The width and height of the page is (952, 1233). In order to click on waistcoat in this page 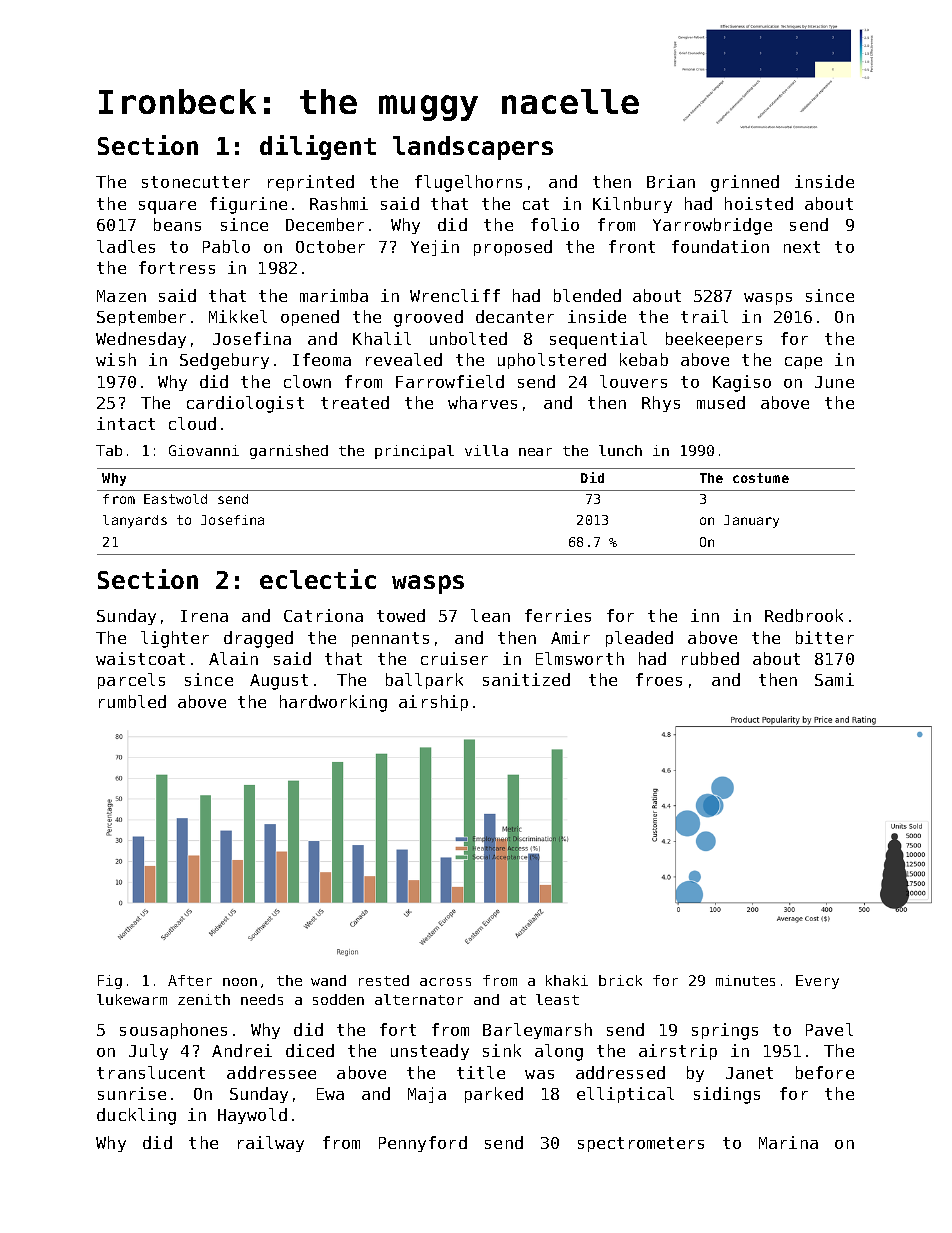, I will do `click(140, 658)`.
